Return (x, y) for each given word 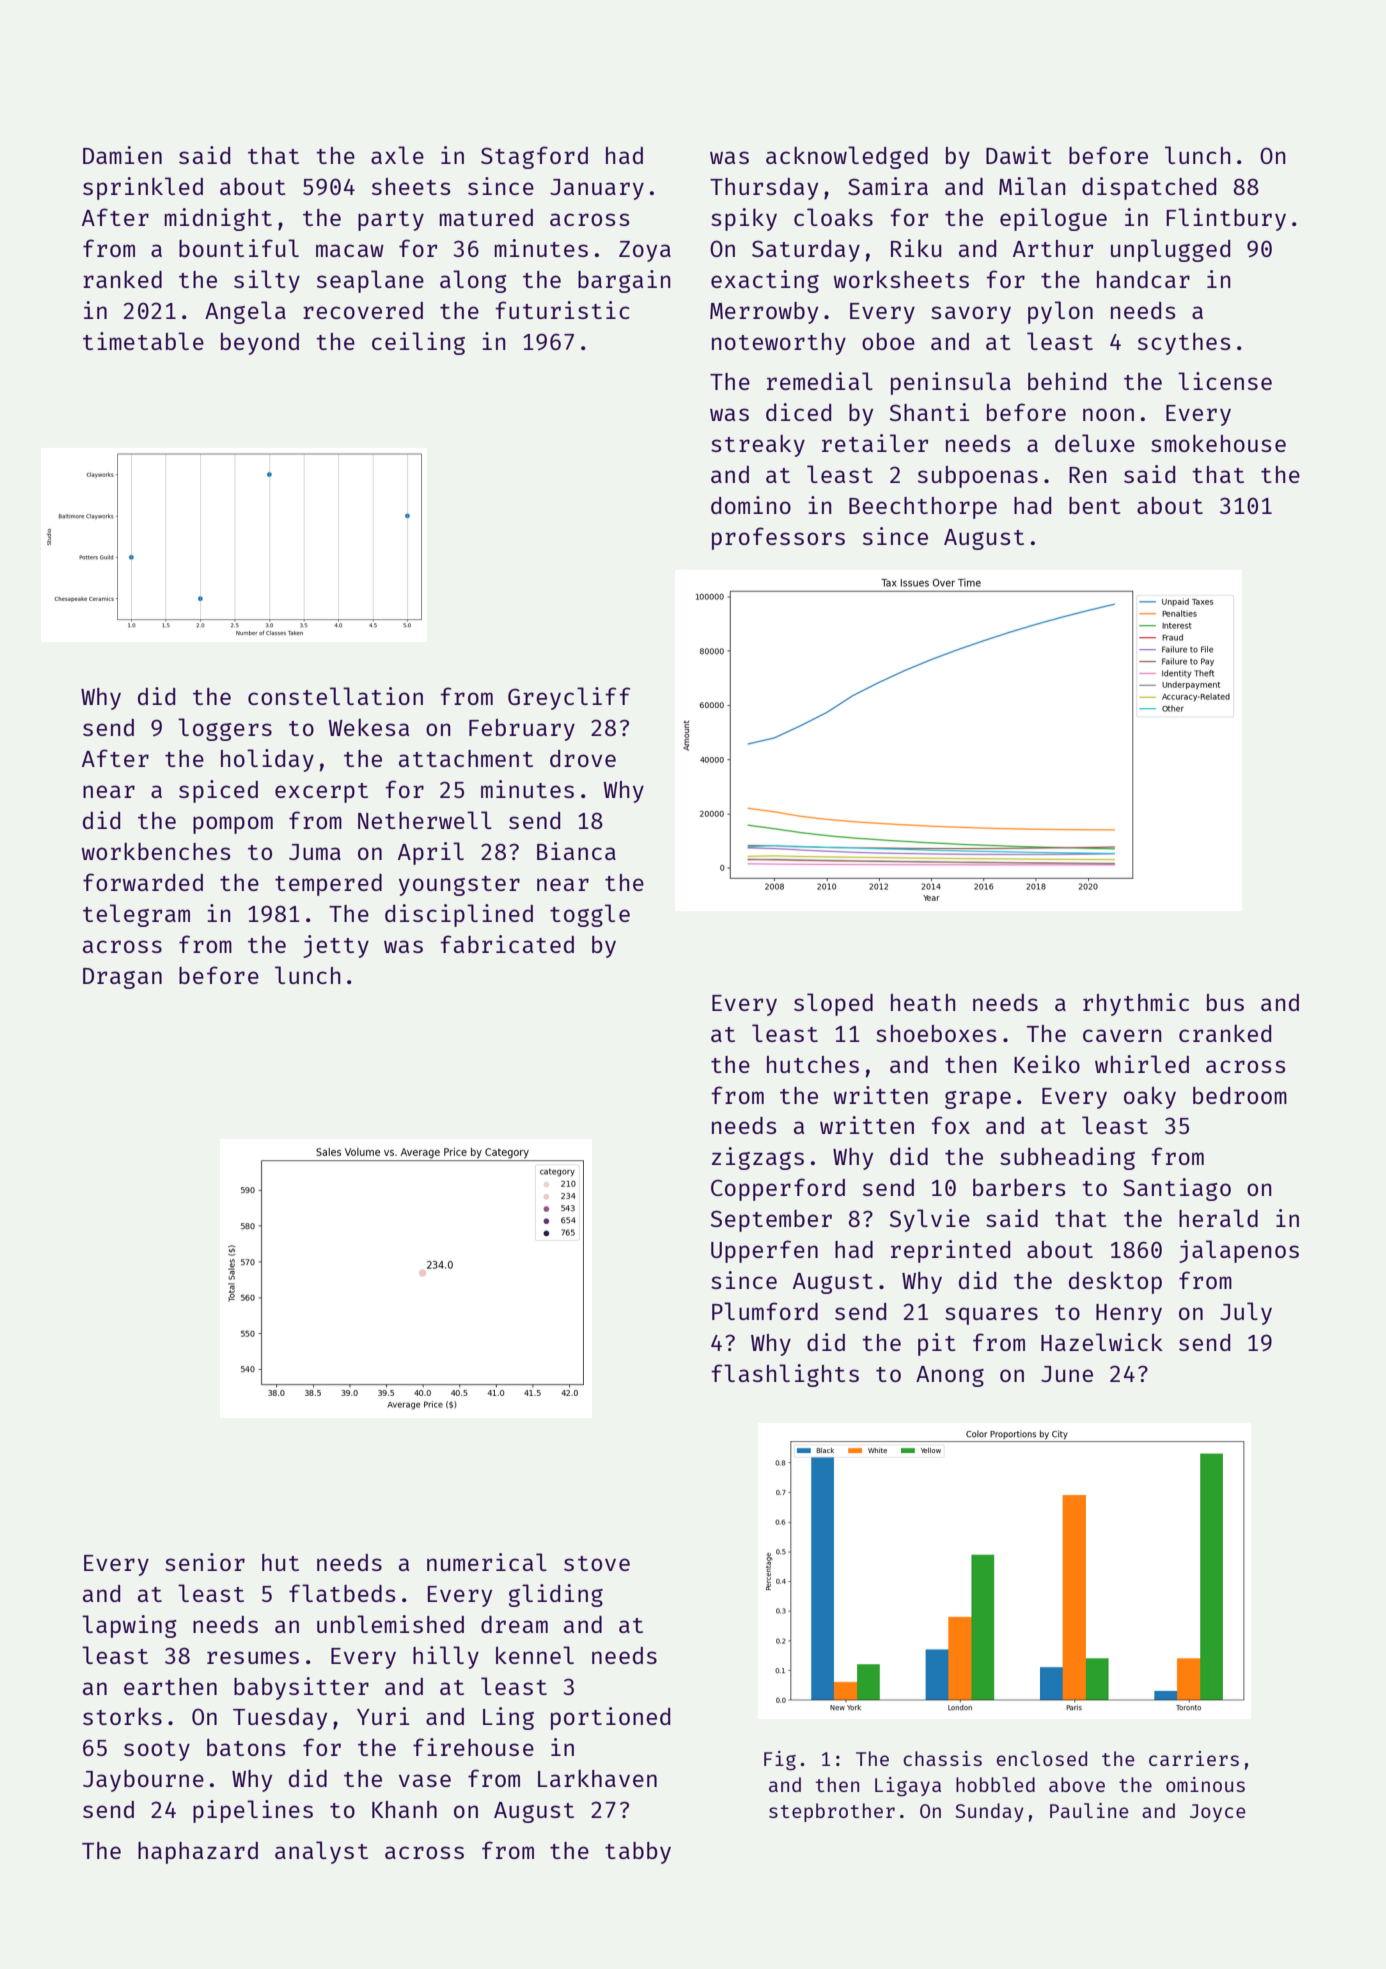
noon (1108, 414)
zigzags (758, 1158)
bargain (624, 281)
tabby (638, 1853)
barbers (1019, 1187)
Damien (122, 155)
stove (597, 1563)
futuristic (562, 310)
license (1225, 381)
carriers (1194, 1758)
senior (205, 1562)
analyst (321, 1852)
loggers (225, 729)
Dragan (122, 978)
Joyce (1218, 1813)
